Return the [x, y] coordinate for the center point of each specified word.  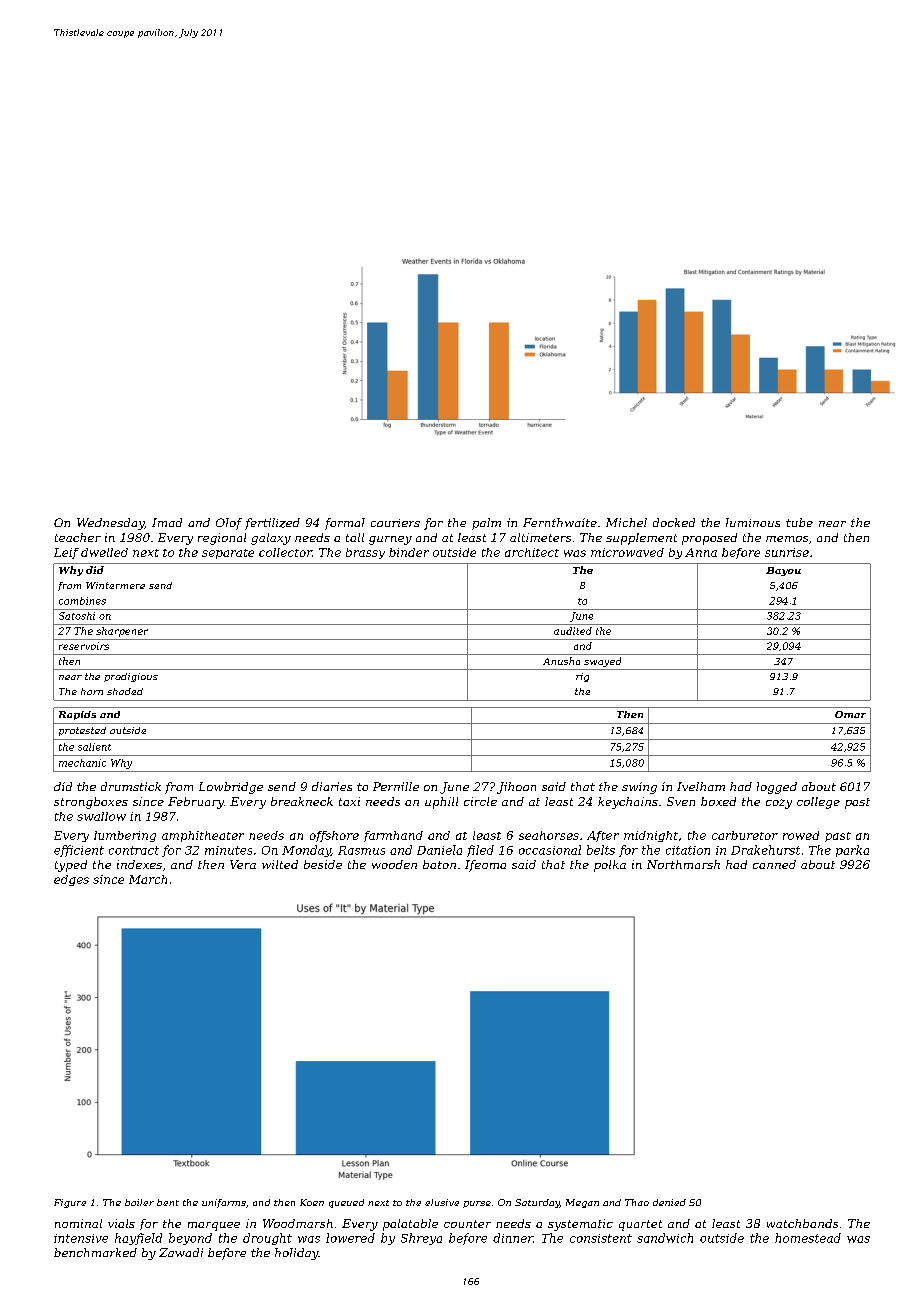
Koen [312, 1202]
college [818, 803]
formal [345, 524]
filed [480, 851]
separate [228, 554]
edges [71, 880]
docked [674, 522]
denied [669, 1202]
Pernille [396, 786]
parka [852, 851]
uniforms [224, 1203]
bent [168, 1202]
